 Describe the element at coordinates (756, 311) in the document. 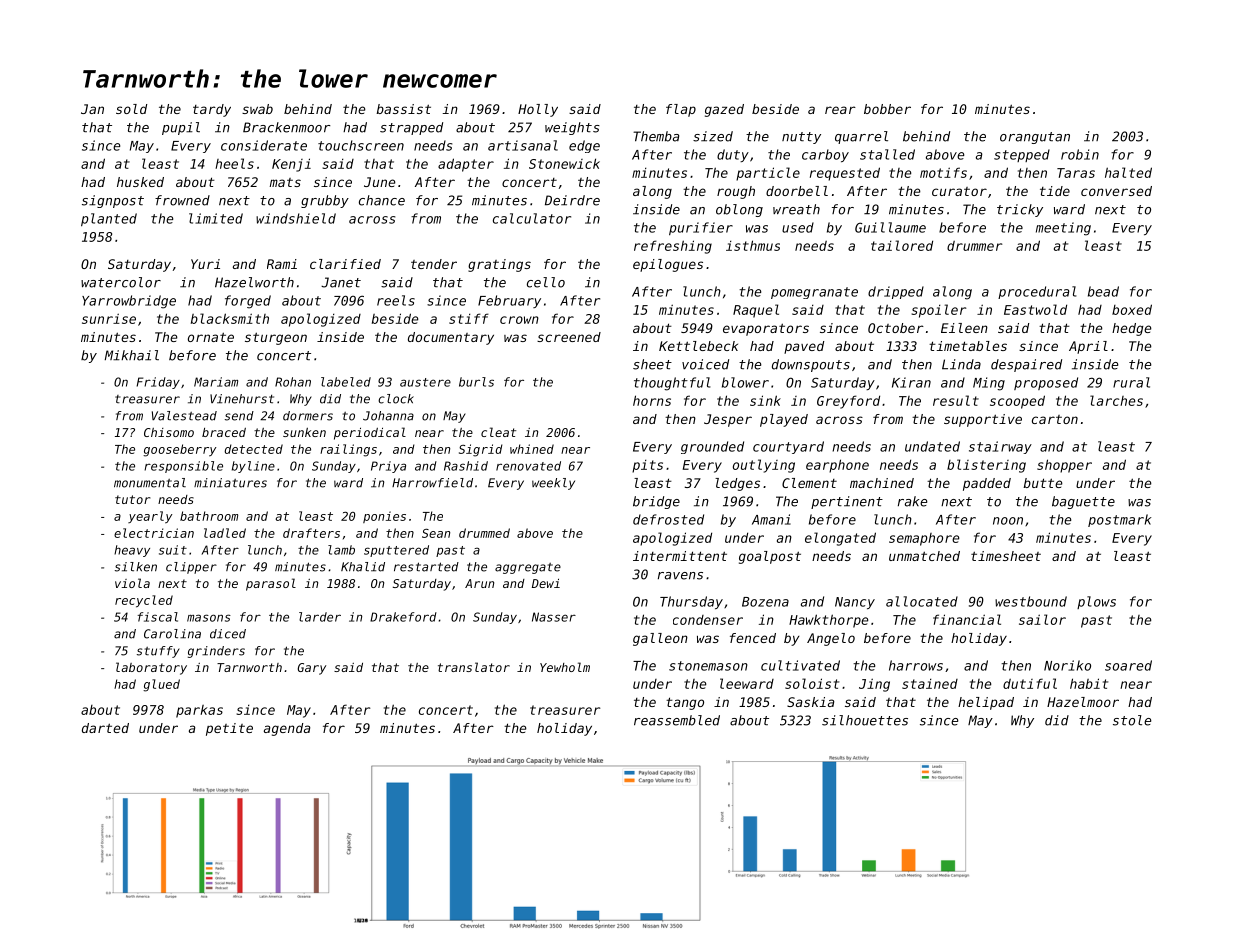

I see `Raquel` at that location.
